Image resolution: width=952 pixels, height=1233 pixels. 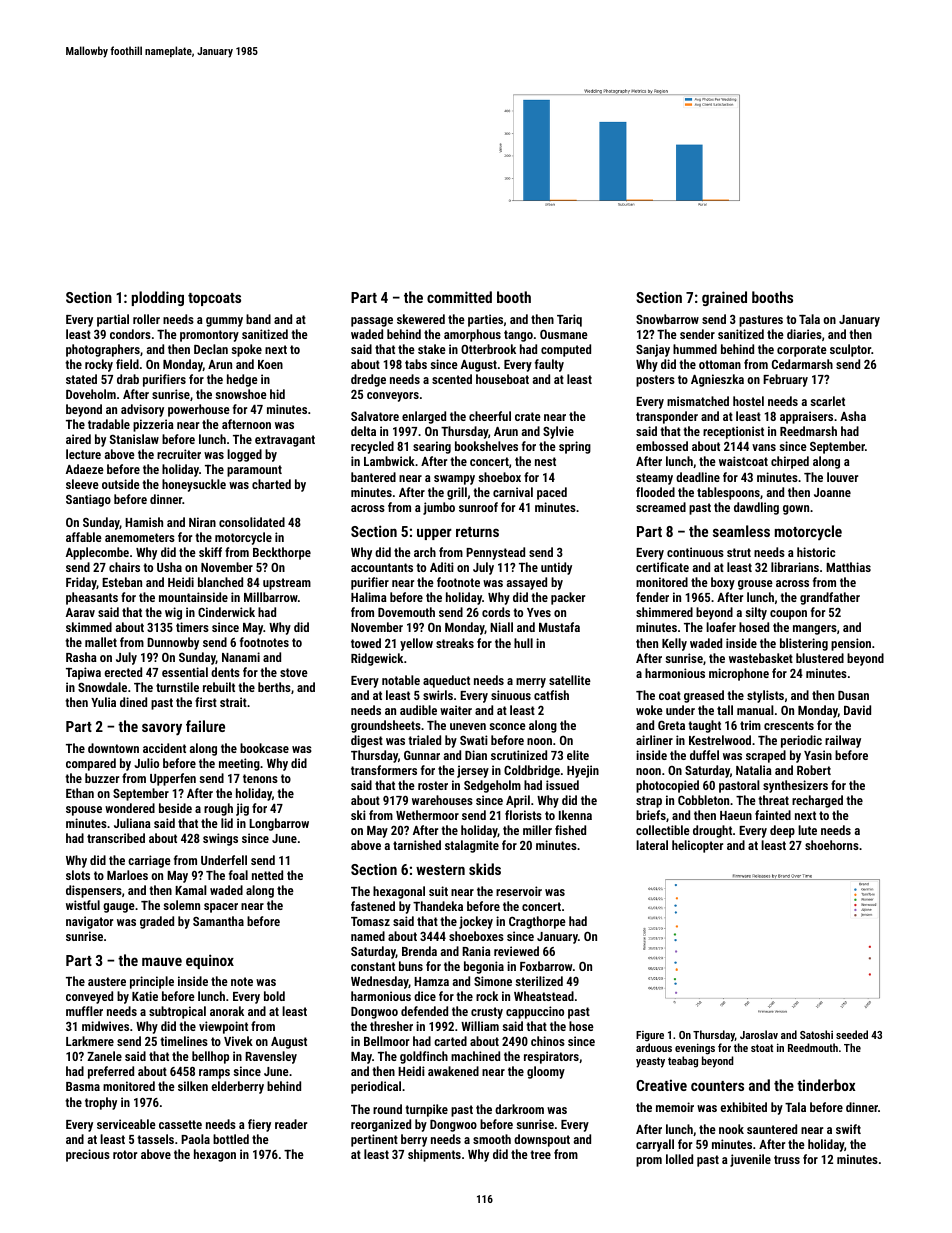 What do you see at coordinates (697, 846) in the screenshot?
I see `helicopter` at bounding box center [697, 846].
